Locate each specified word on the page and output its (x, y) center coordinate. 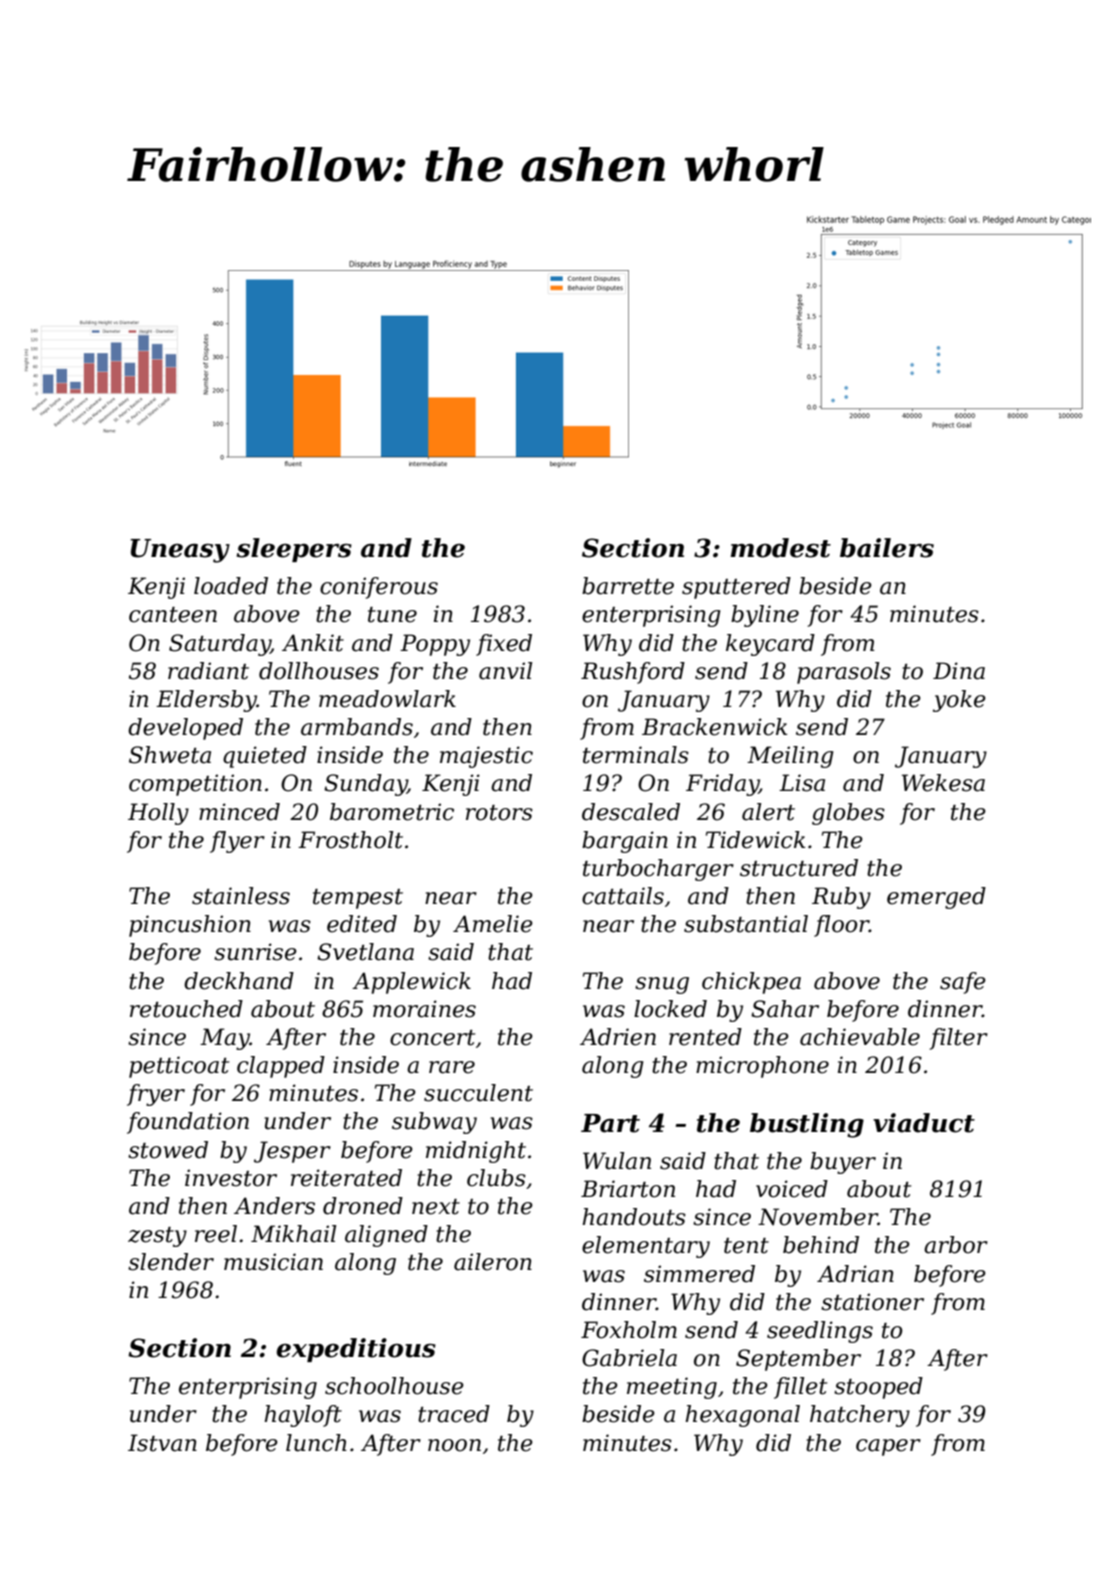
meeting (672, 1388)
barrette (628, 586)
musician (273, 1262)
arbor (956, 1245)
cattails (623, 896)
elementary (646, 1247)
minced (239, 812)
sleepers (294, 550)
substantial (746, 924)
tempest (358, 899)
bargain (625, 842)
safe (963, 983)
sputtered (736, 588)
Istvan (162, 1443)
